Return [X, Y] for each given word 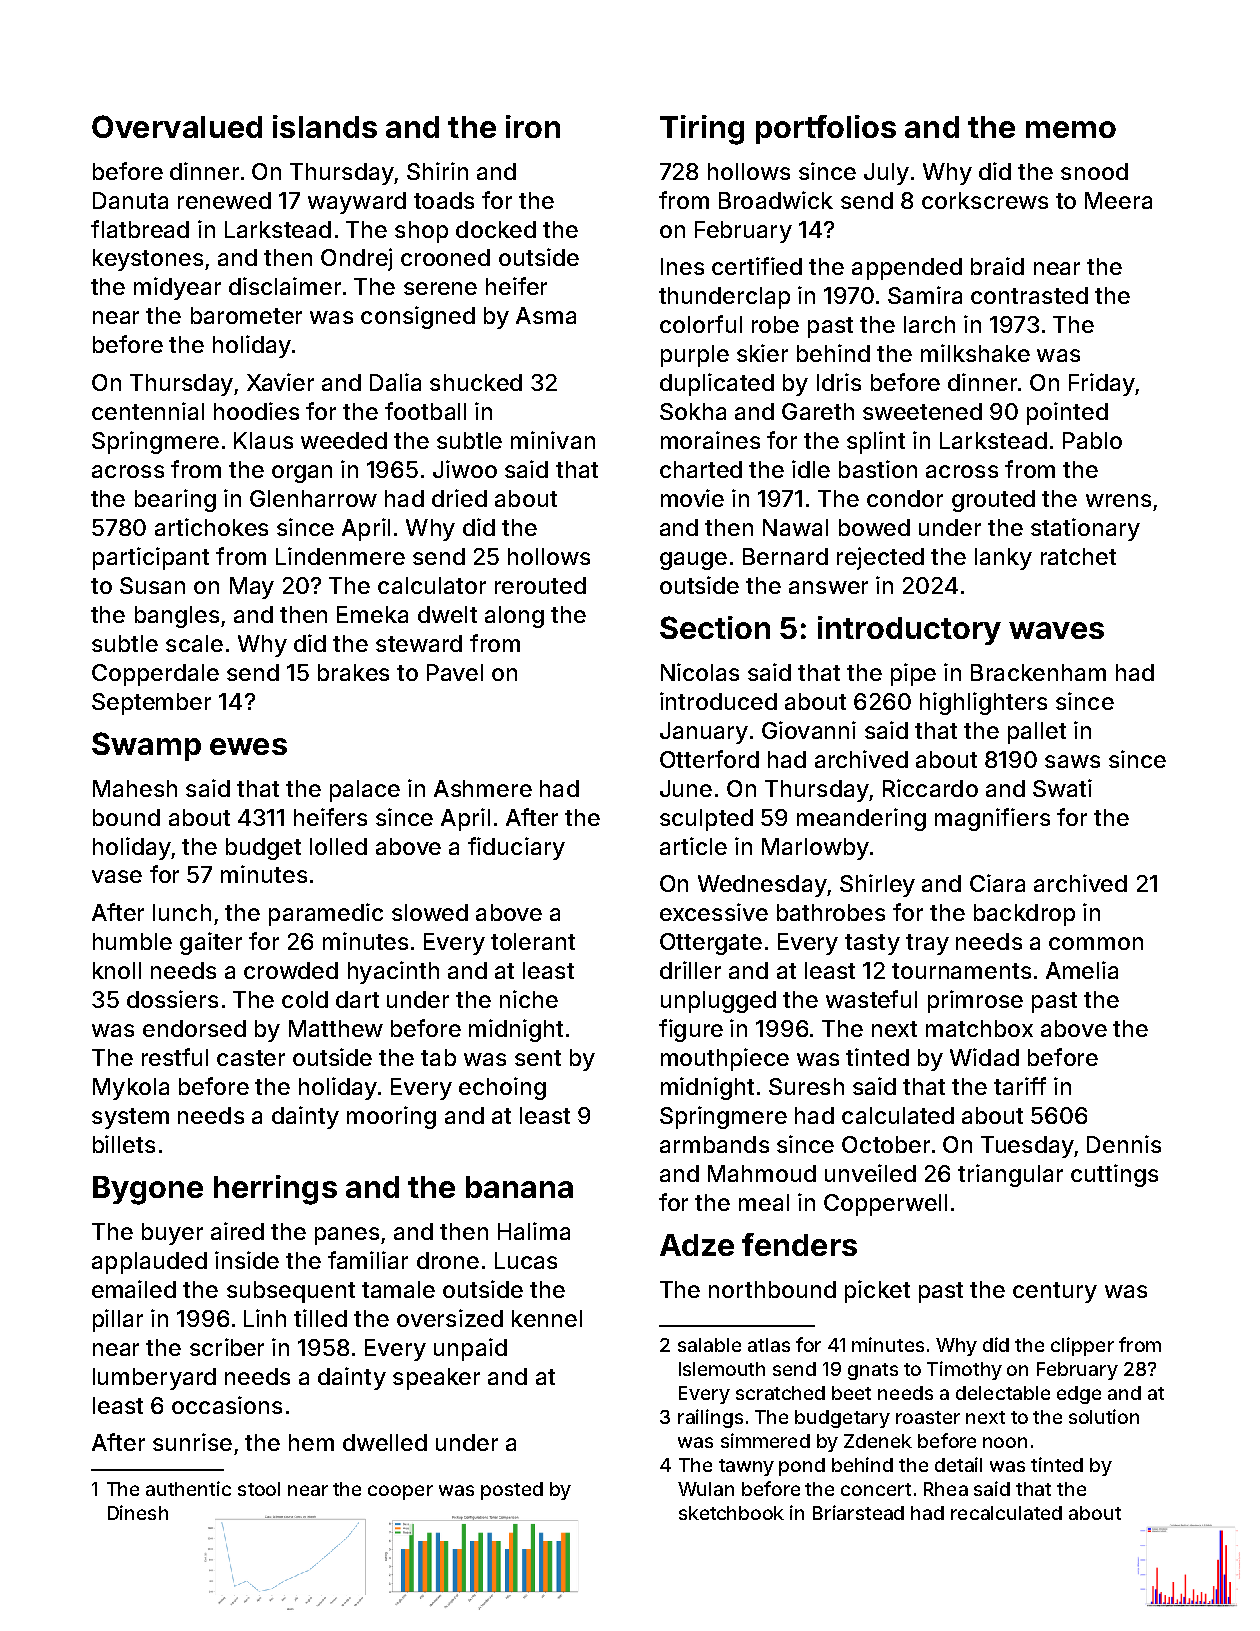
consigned [418, 317]
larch [929, 324]
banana [519, 1187]
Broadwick [776, 200]
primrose [975, 1001]
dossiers [172, 999]
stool [259, 1489]
